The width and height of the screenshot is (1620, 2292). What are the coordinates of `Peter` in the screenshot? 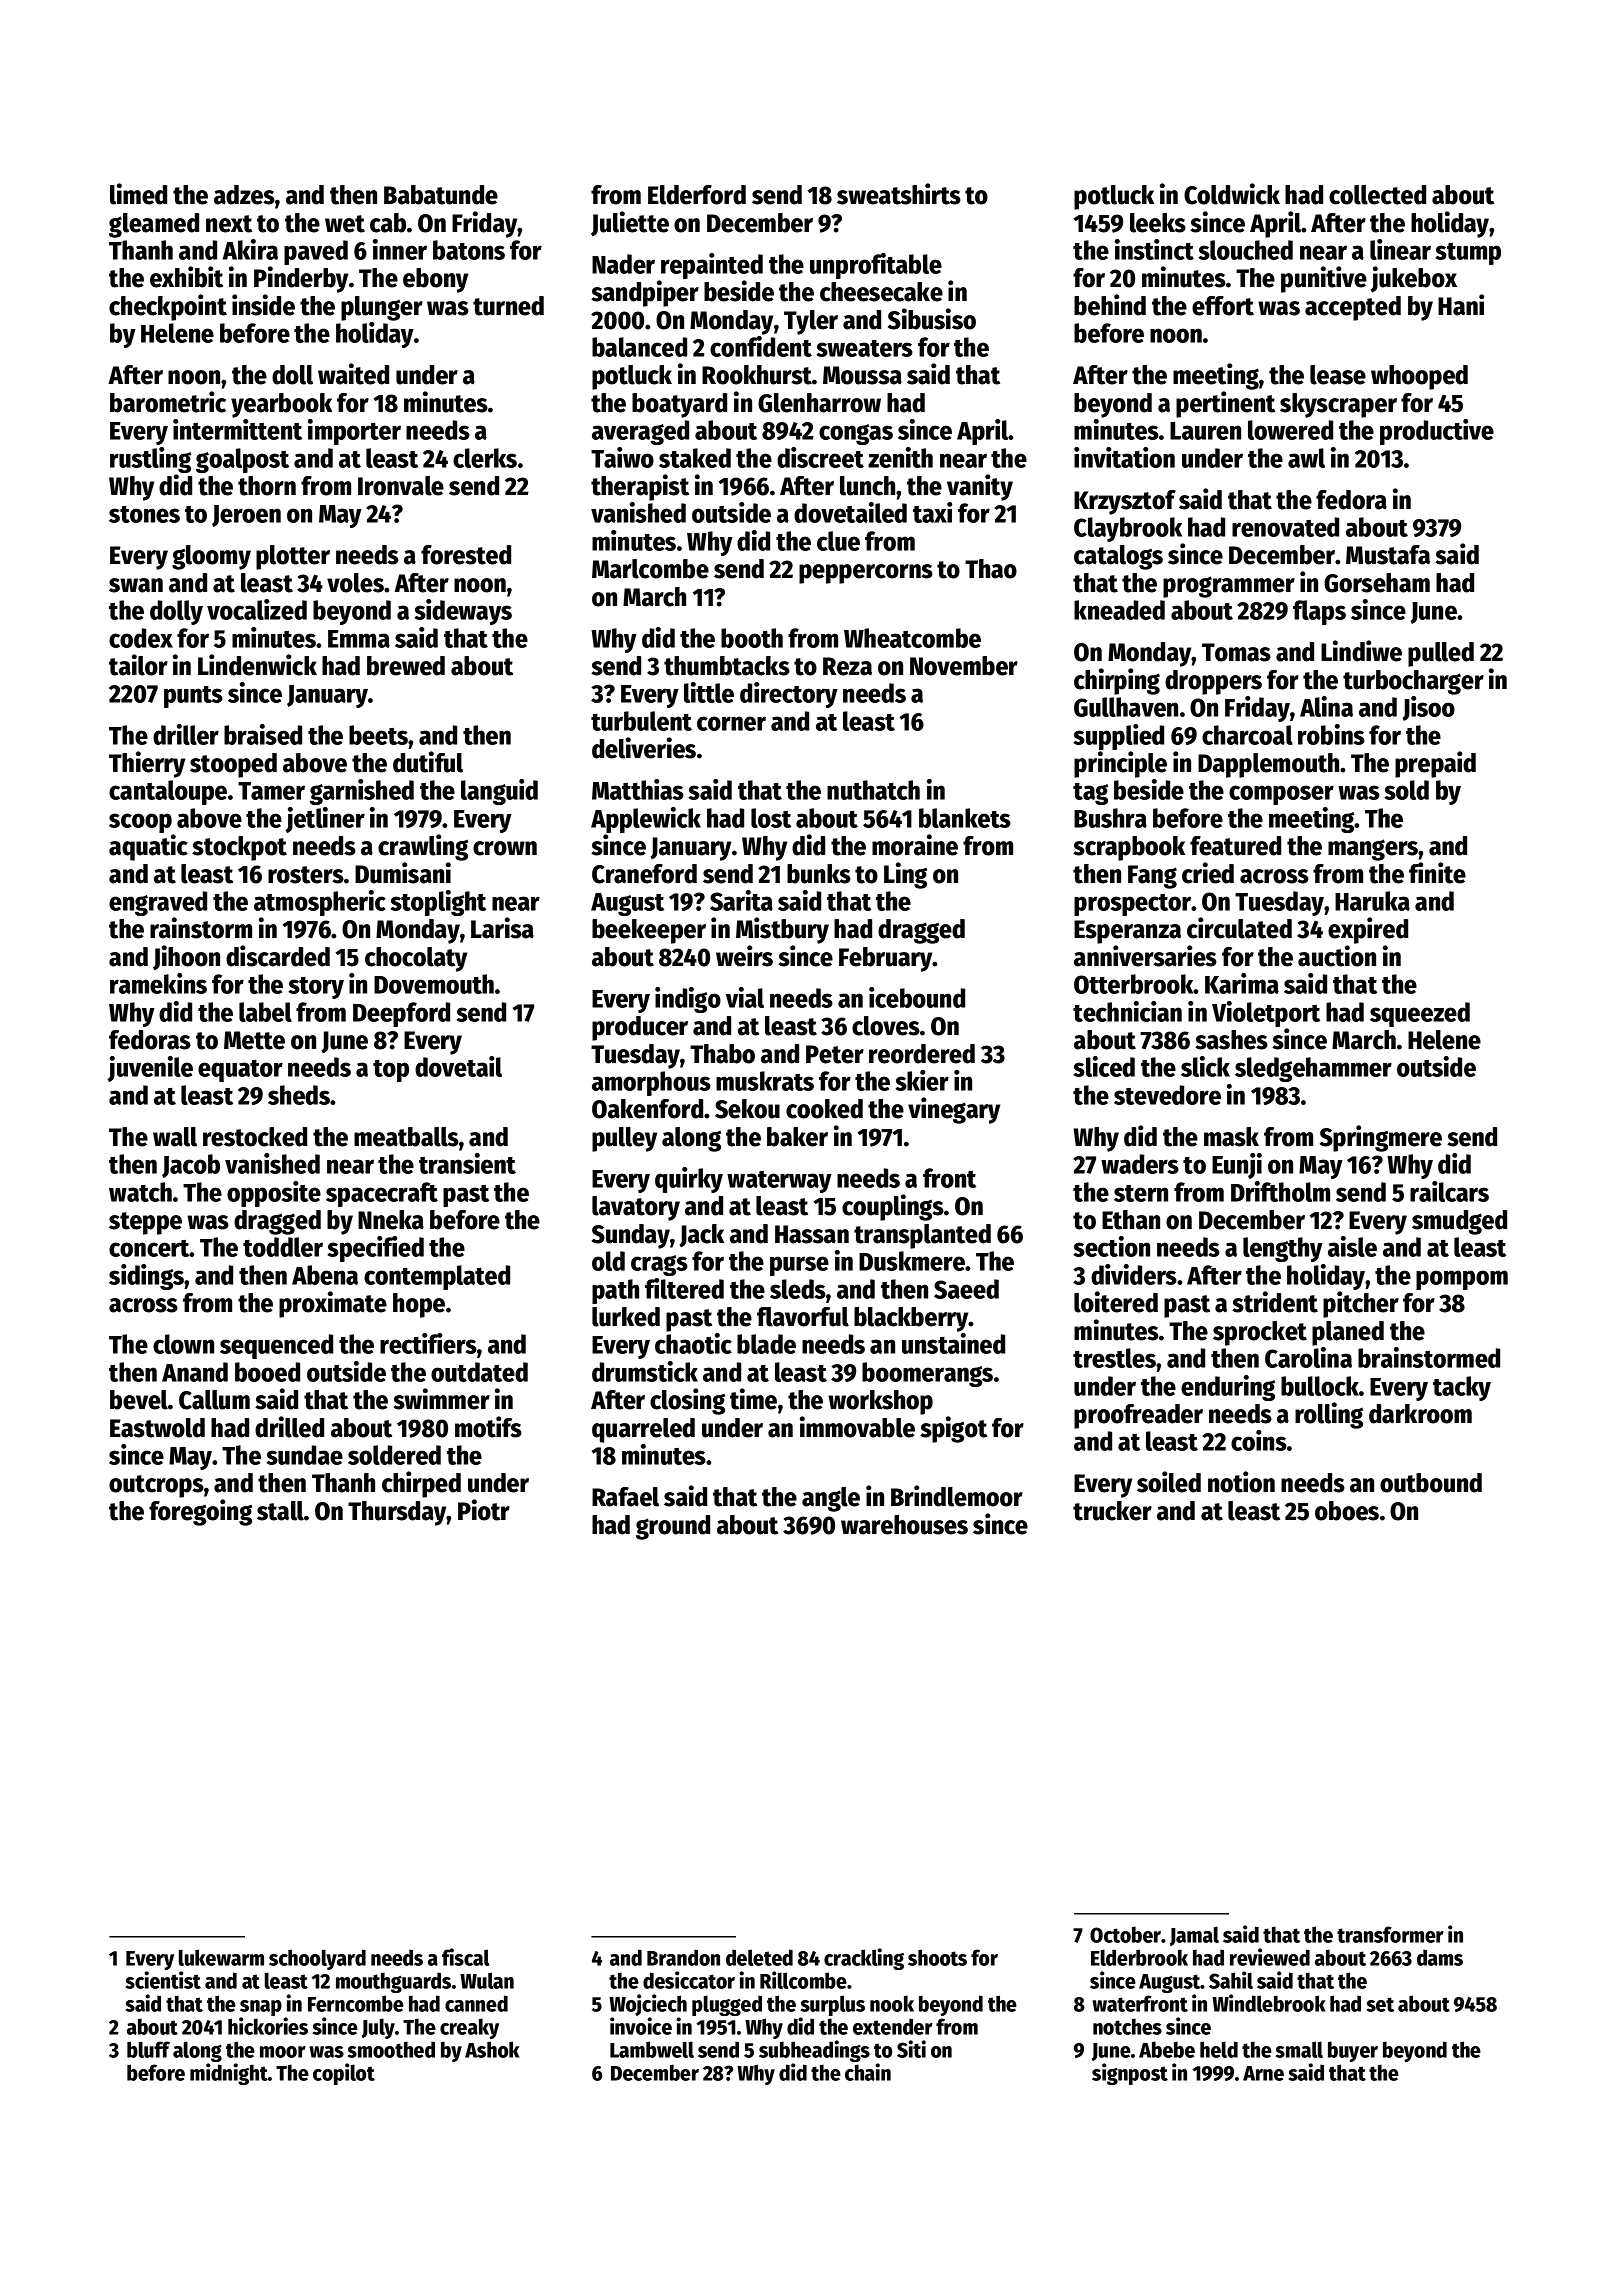 It's located at (835, 1054).
